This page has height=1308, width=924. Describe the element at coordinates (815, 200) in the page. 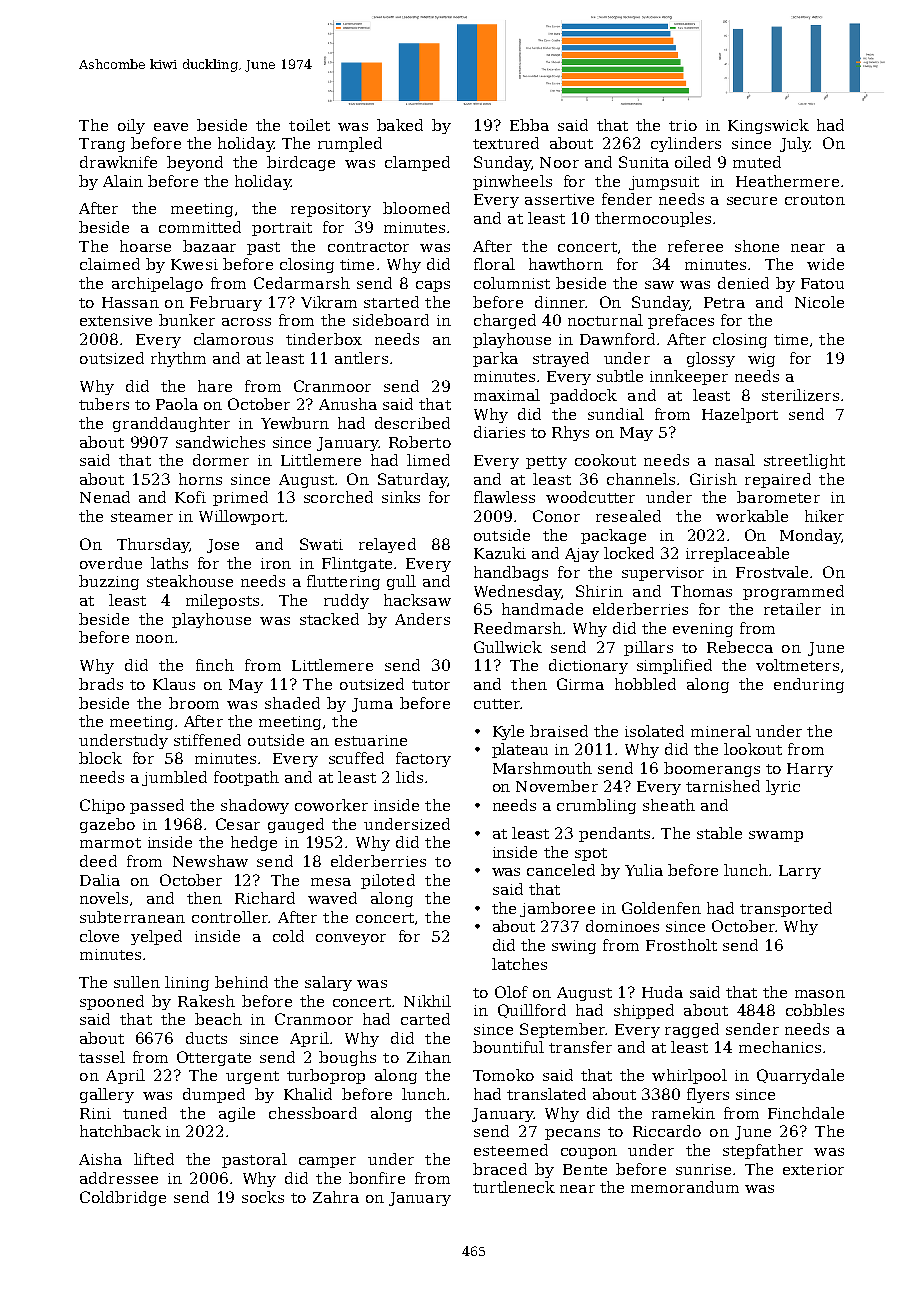

I see `crouton` at that location.
